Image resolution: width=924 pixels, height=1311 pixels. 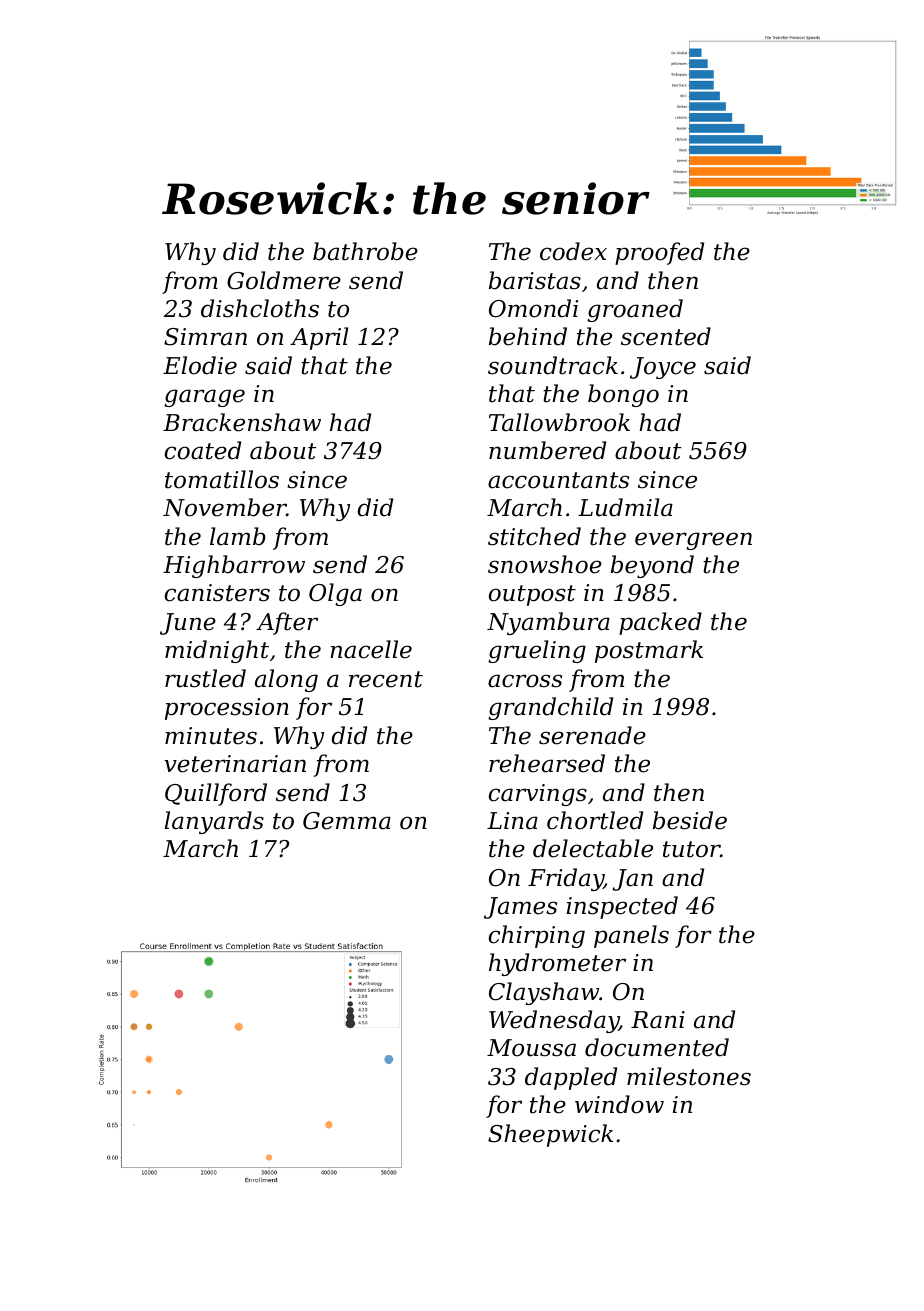 What do you see at coordinates (659, 253) in the screenshot?
I see `proofed` at bounding box center [659, 253].
